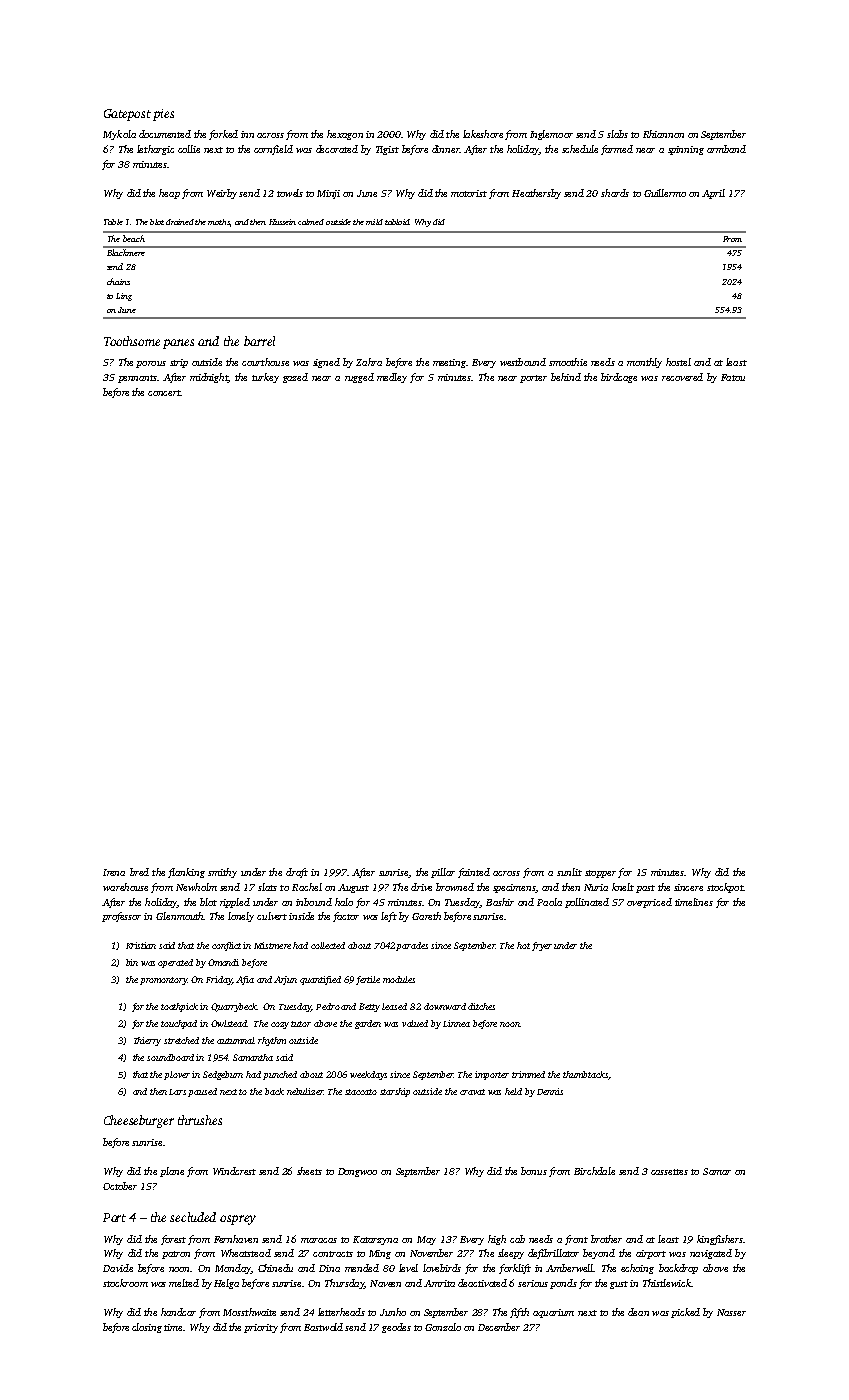  What do you see at coordinates (731, 1312) in the document?
I see `Nasser` at bounding box center [731, 1312].
